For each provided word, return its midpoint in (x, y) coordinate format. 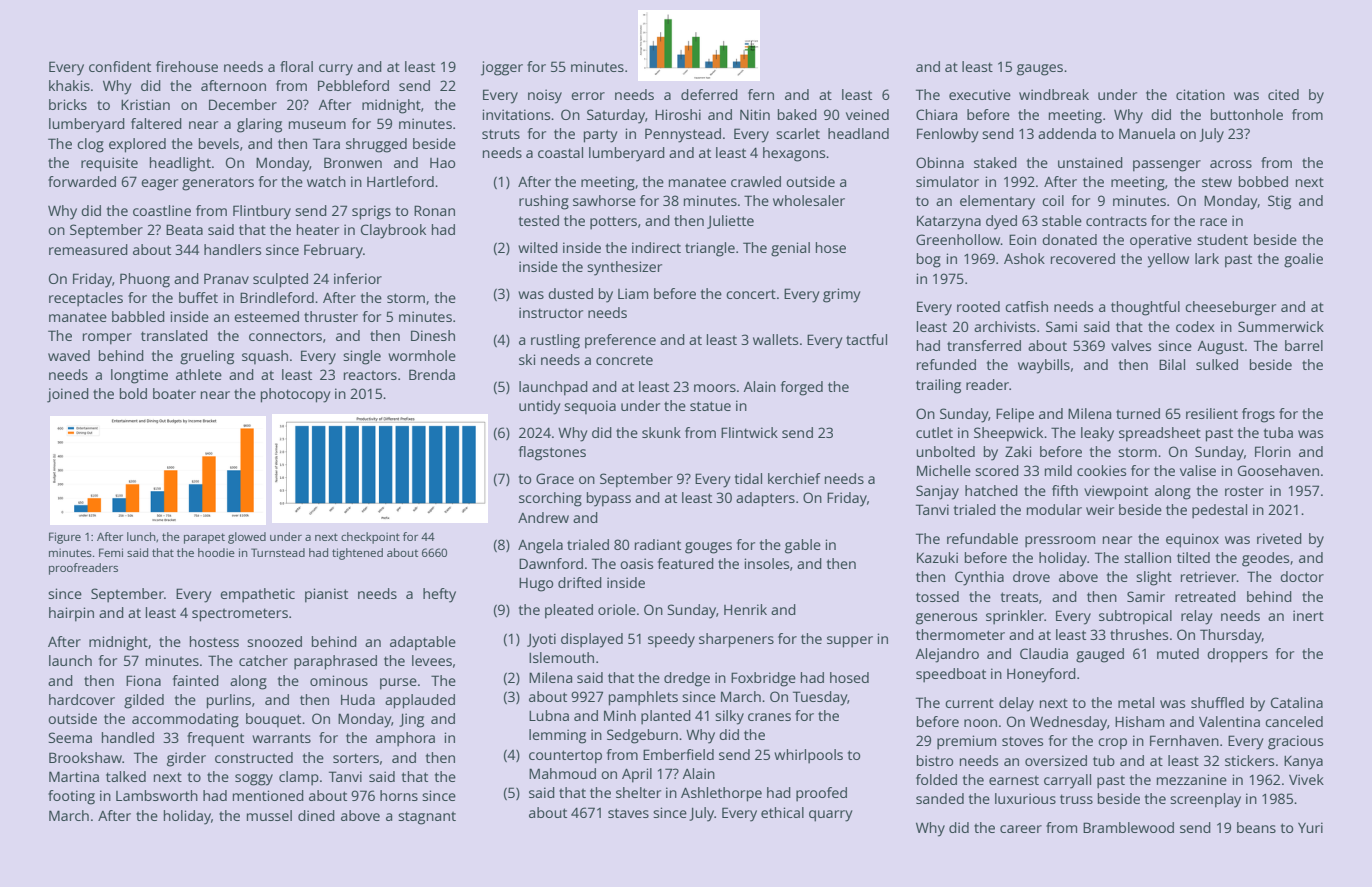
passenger (1167, 166)
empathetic (257, 595)
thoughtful (1145, 308)
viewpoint (1116, 492)
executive (980, 94)
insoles (766, 563)
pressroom (1060, 542)
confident (120, 66)
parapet (204, 538)
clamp (299, 778)
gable (803, 546)
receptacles (86, 299)
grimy (842, 295)
